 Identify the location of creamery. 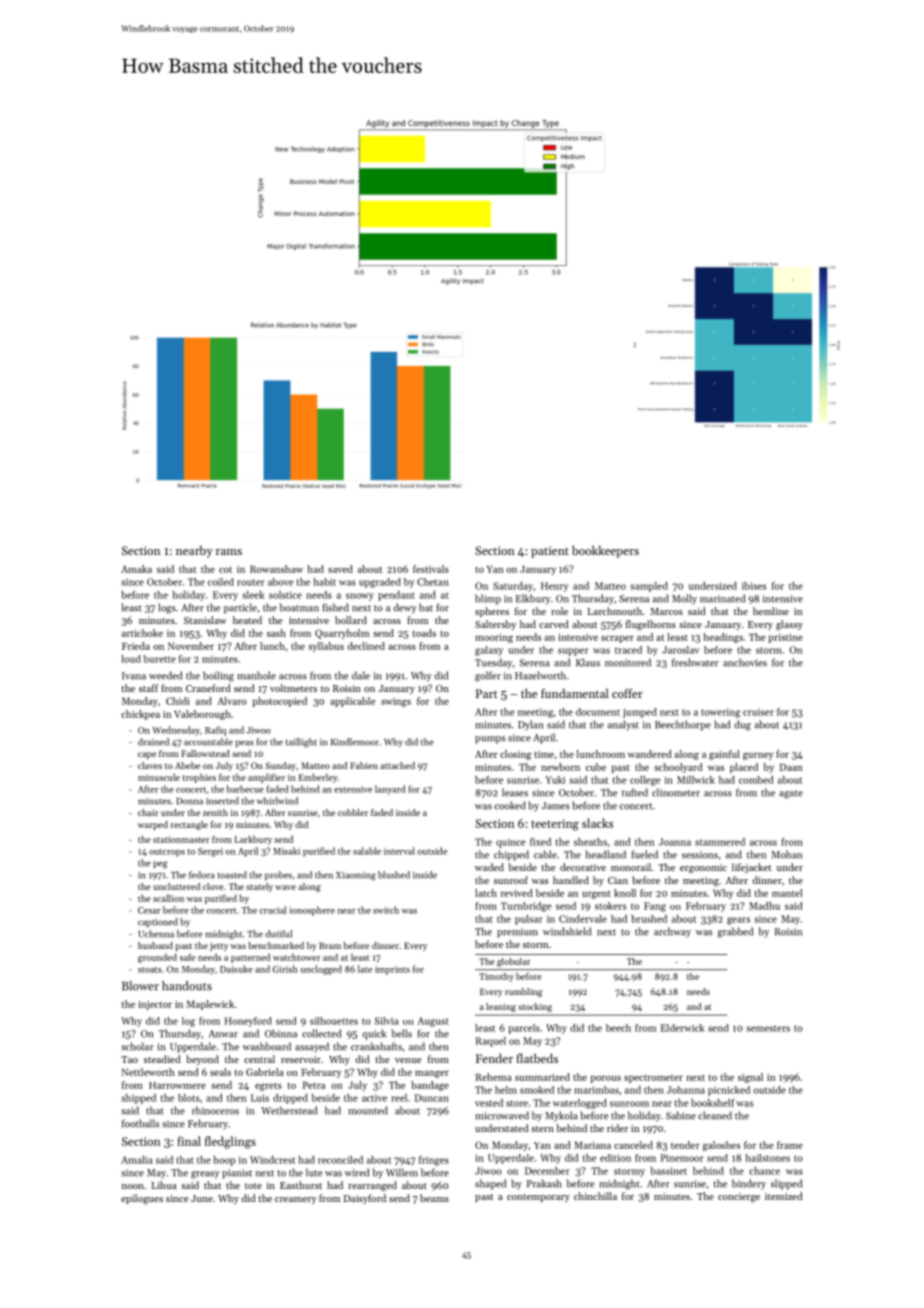
(296, 1200).
